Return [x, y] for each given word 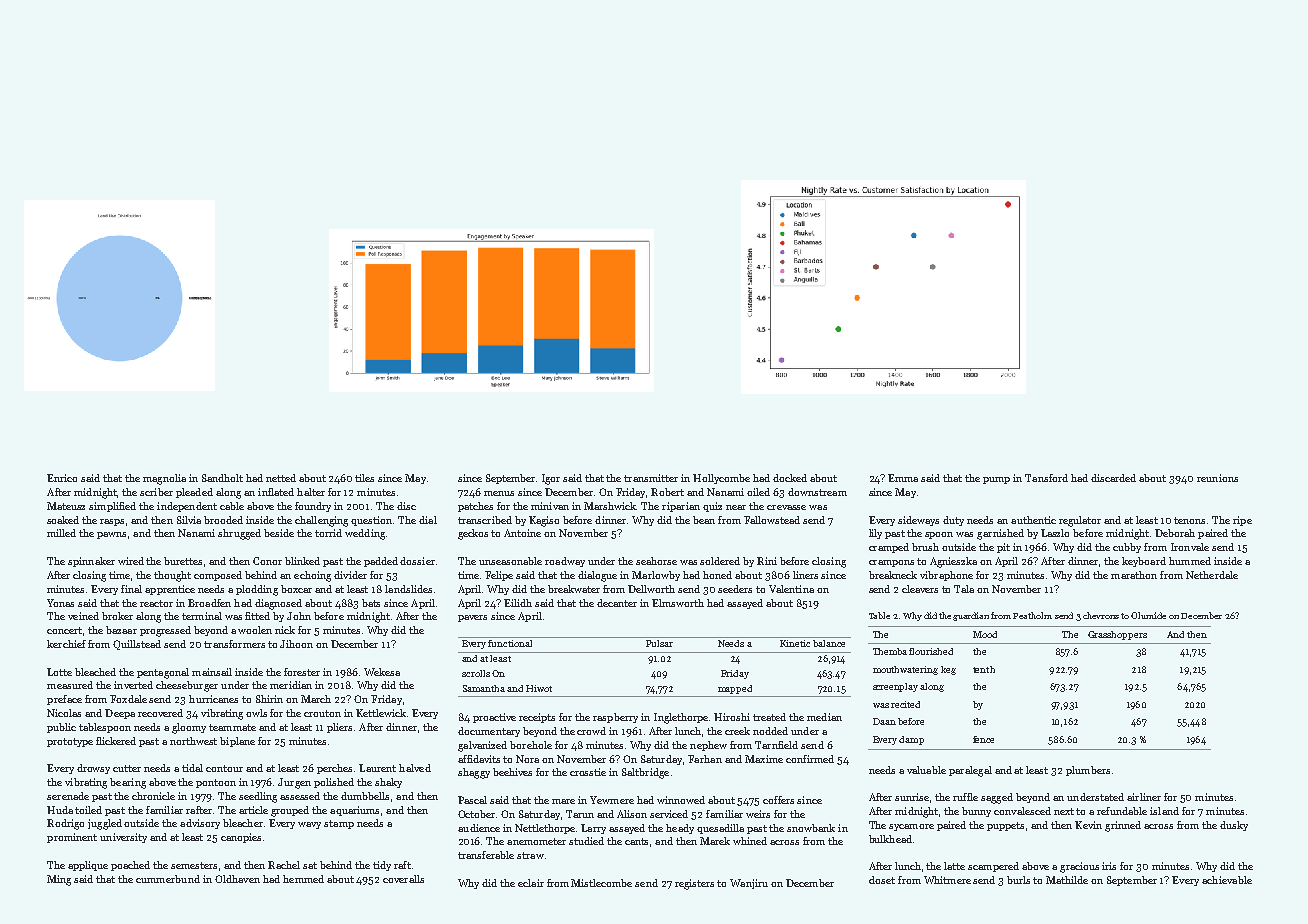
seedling [258, 797]
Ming [59, 880]
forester [302, 672]
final [131, 589]
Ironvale [1190, 547]
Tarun [580, 814]
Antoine [522, 533]
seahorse [656, 561]
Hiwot [539, 688]
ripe [1242, 521]
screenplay [895, 687]
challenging [321, 521]
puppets [1005, 826]
